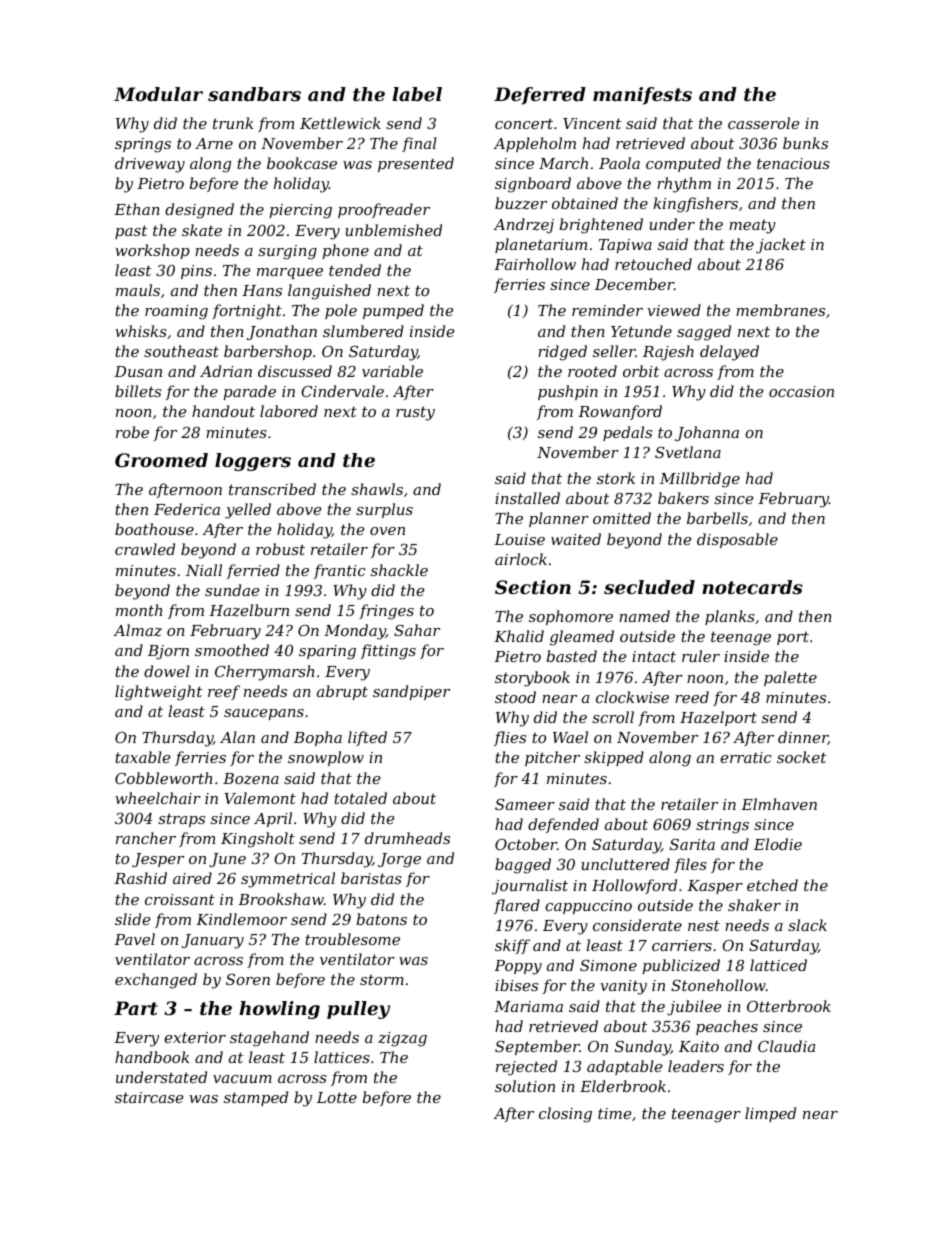 The height and width of the document is (1233, 952). I want to click on Sarita, so click(692, 844).
